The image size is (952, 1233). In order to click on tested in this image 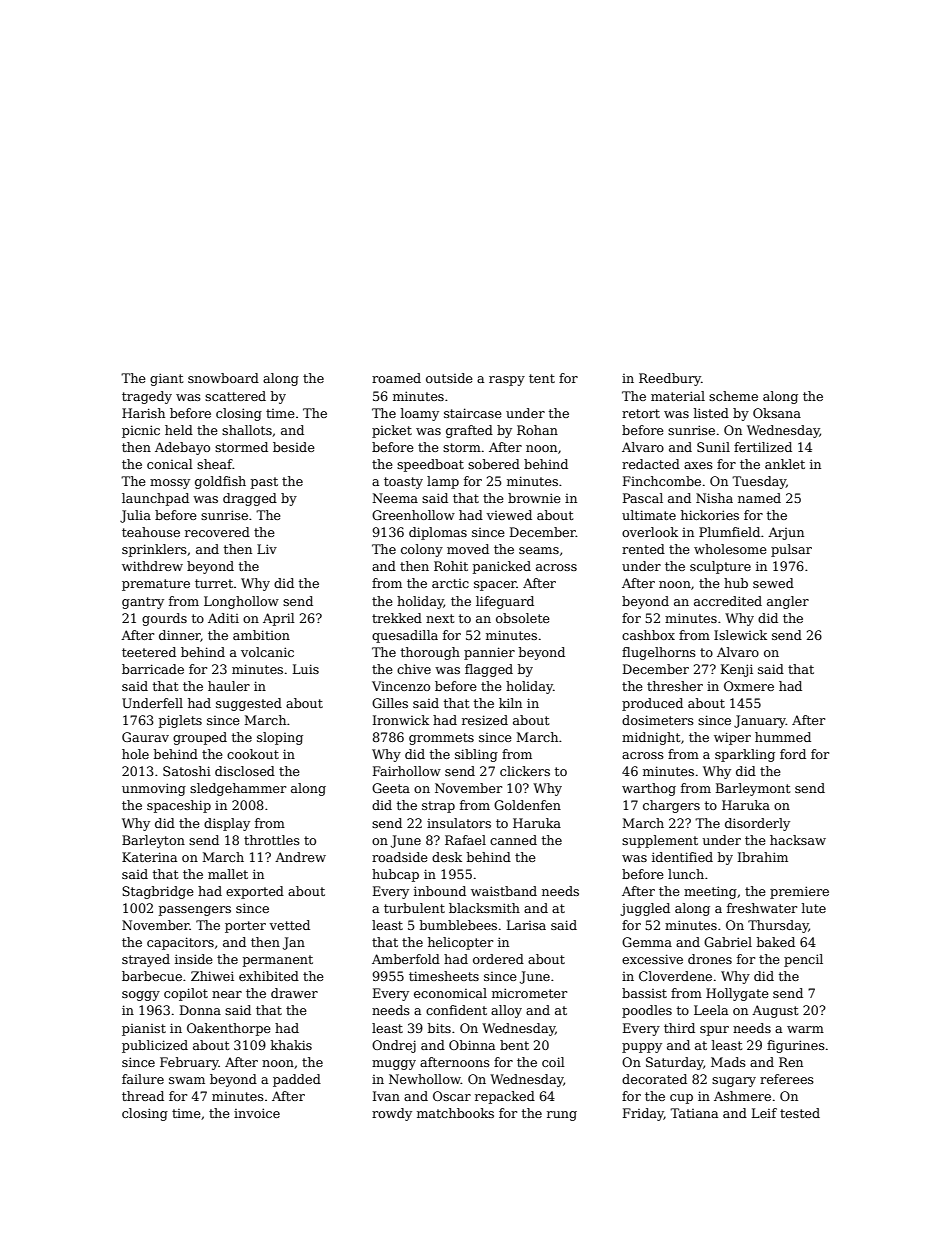, I will do `click(800, 1113)`.
